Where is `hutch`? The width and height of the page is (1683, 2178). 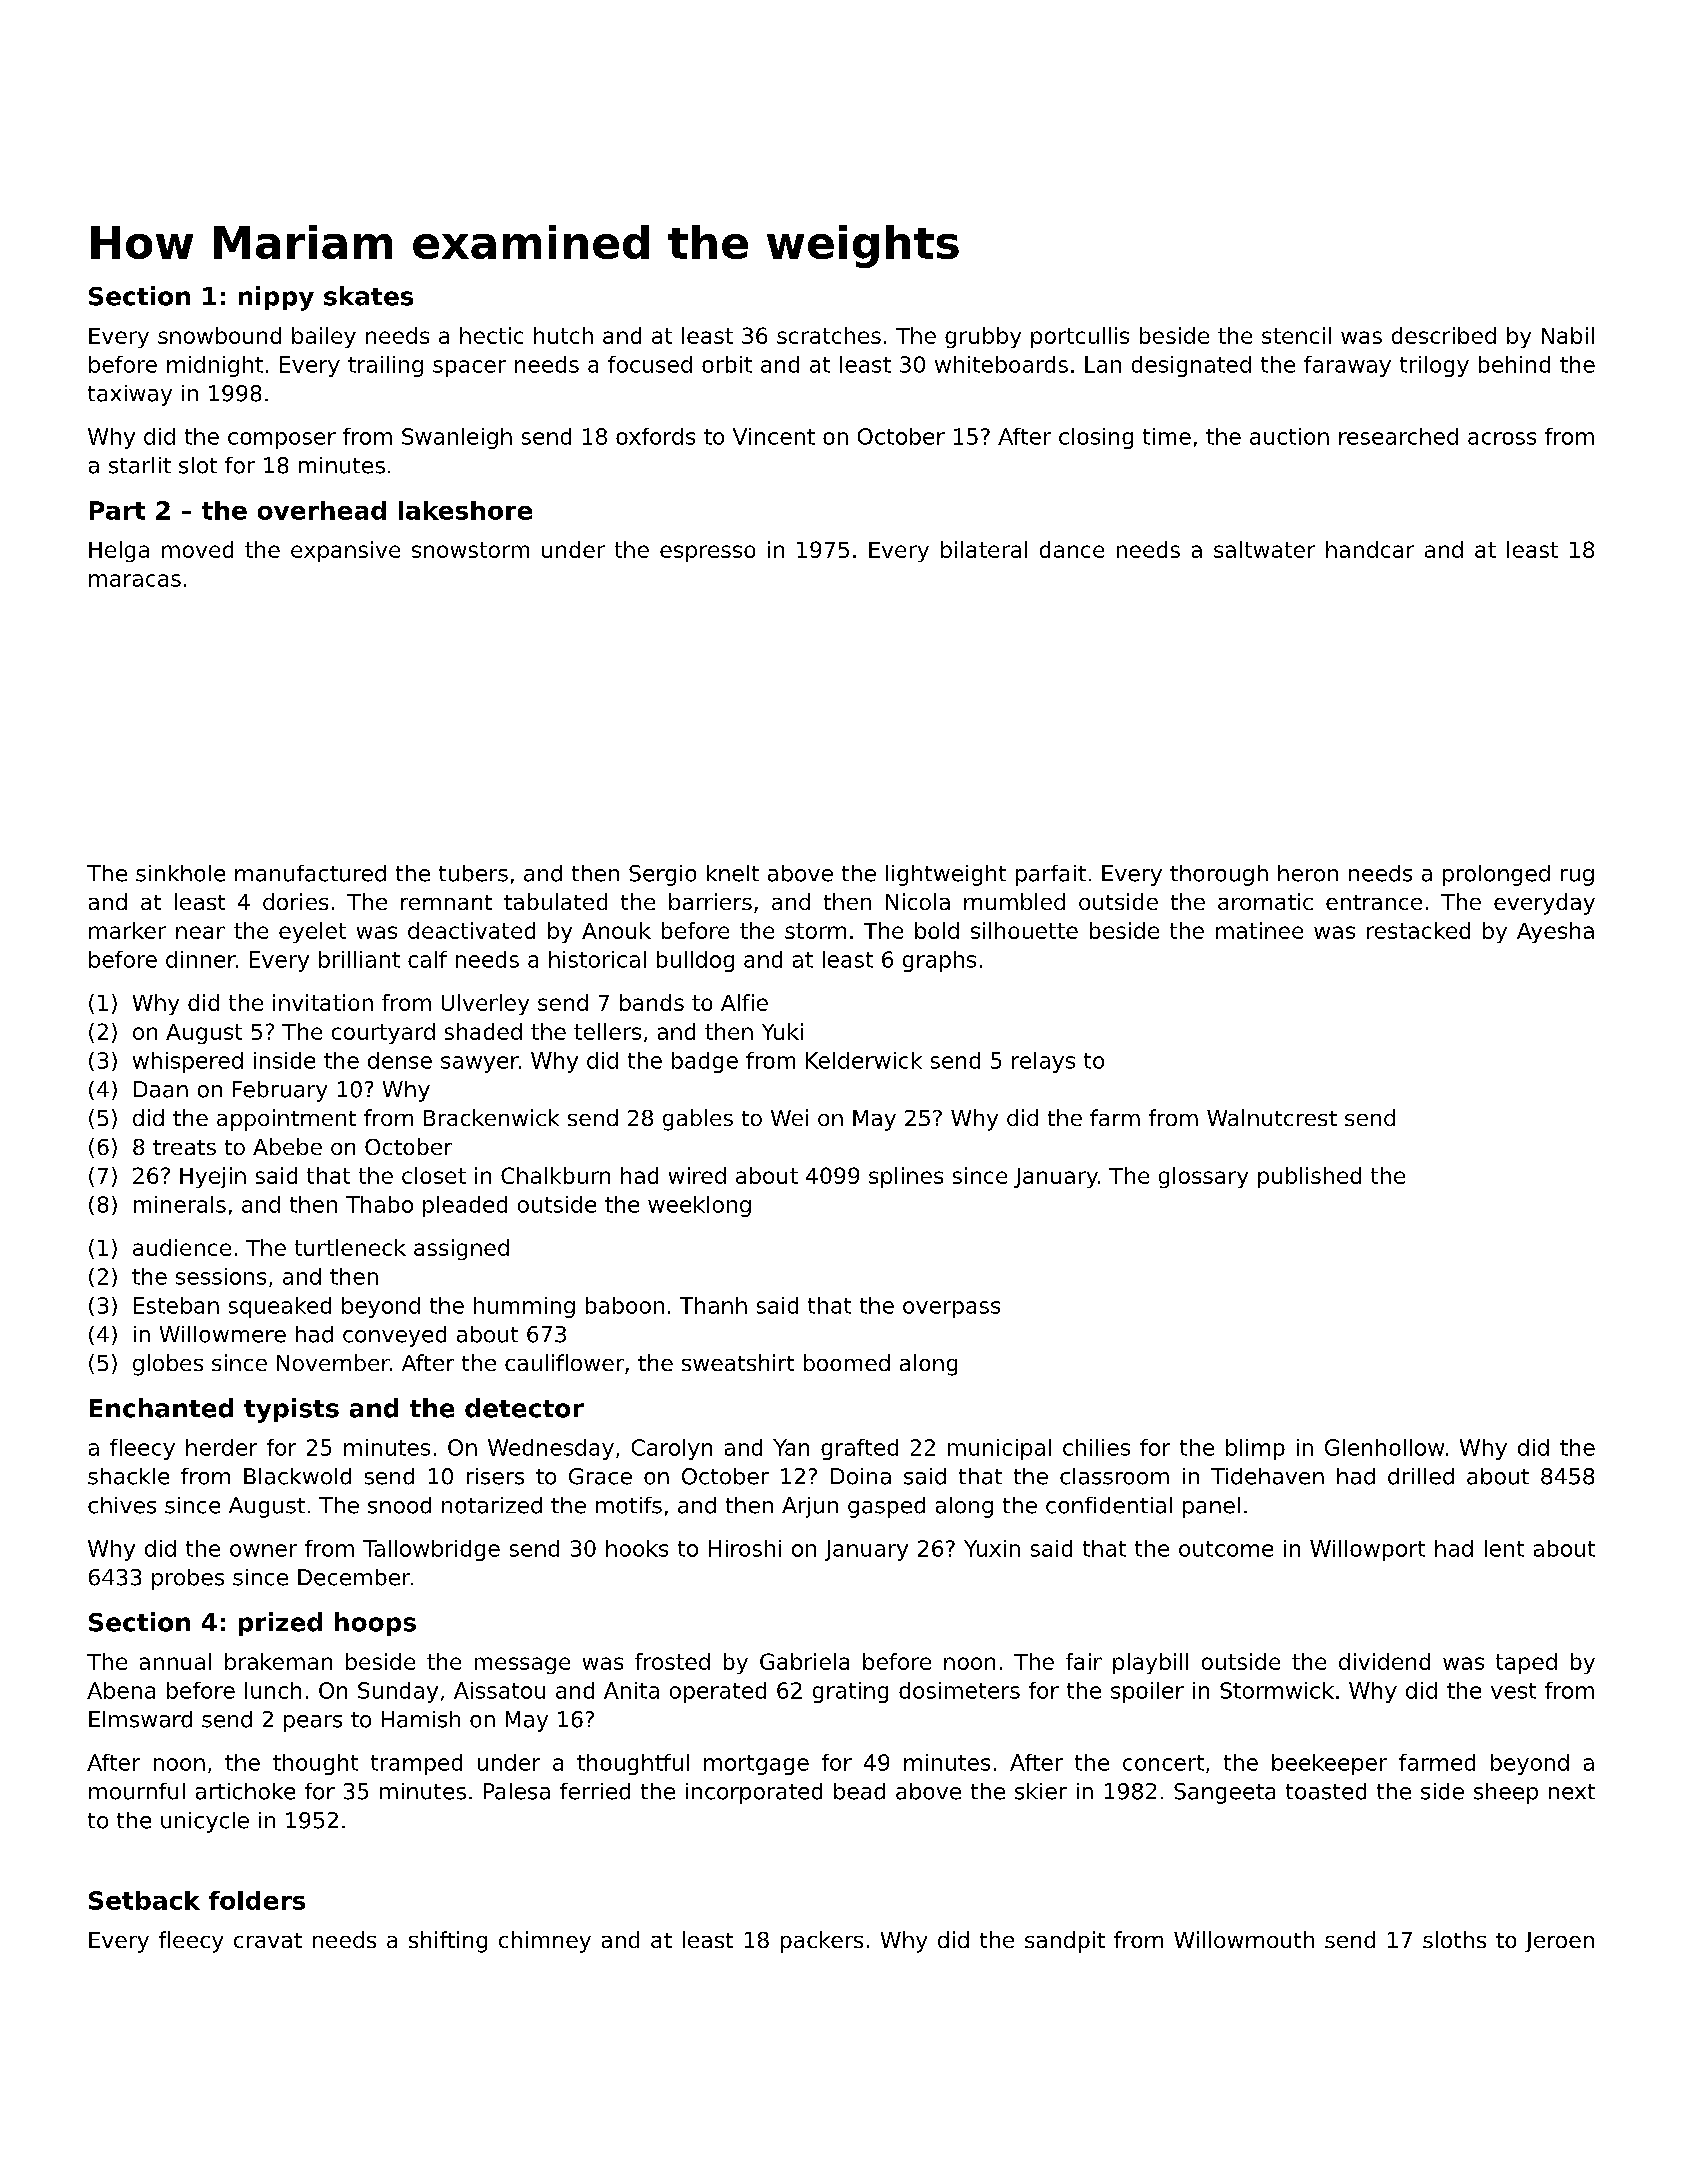 hutch is located at coordinates (563, 335).
